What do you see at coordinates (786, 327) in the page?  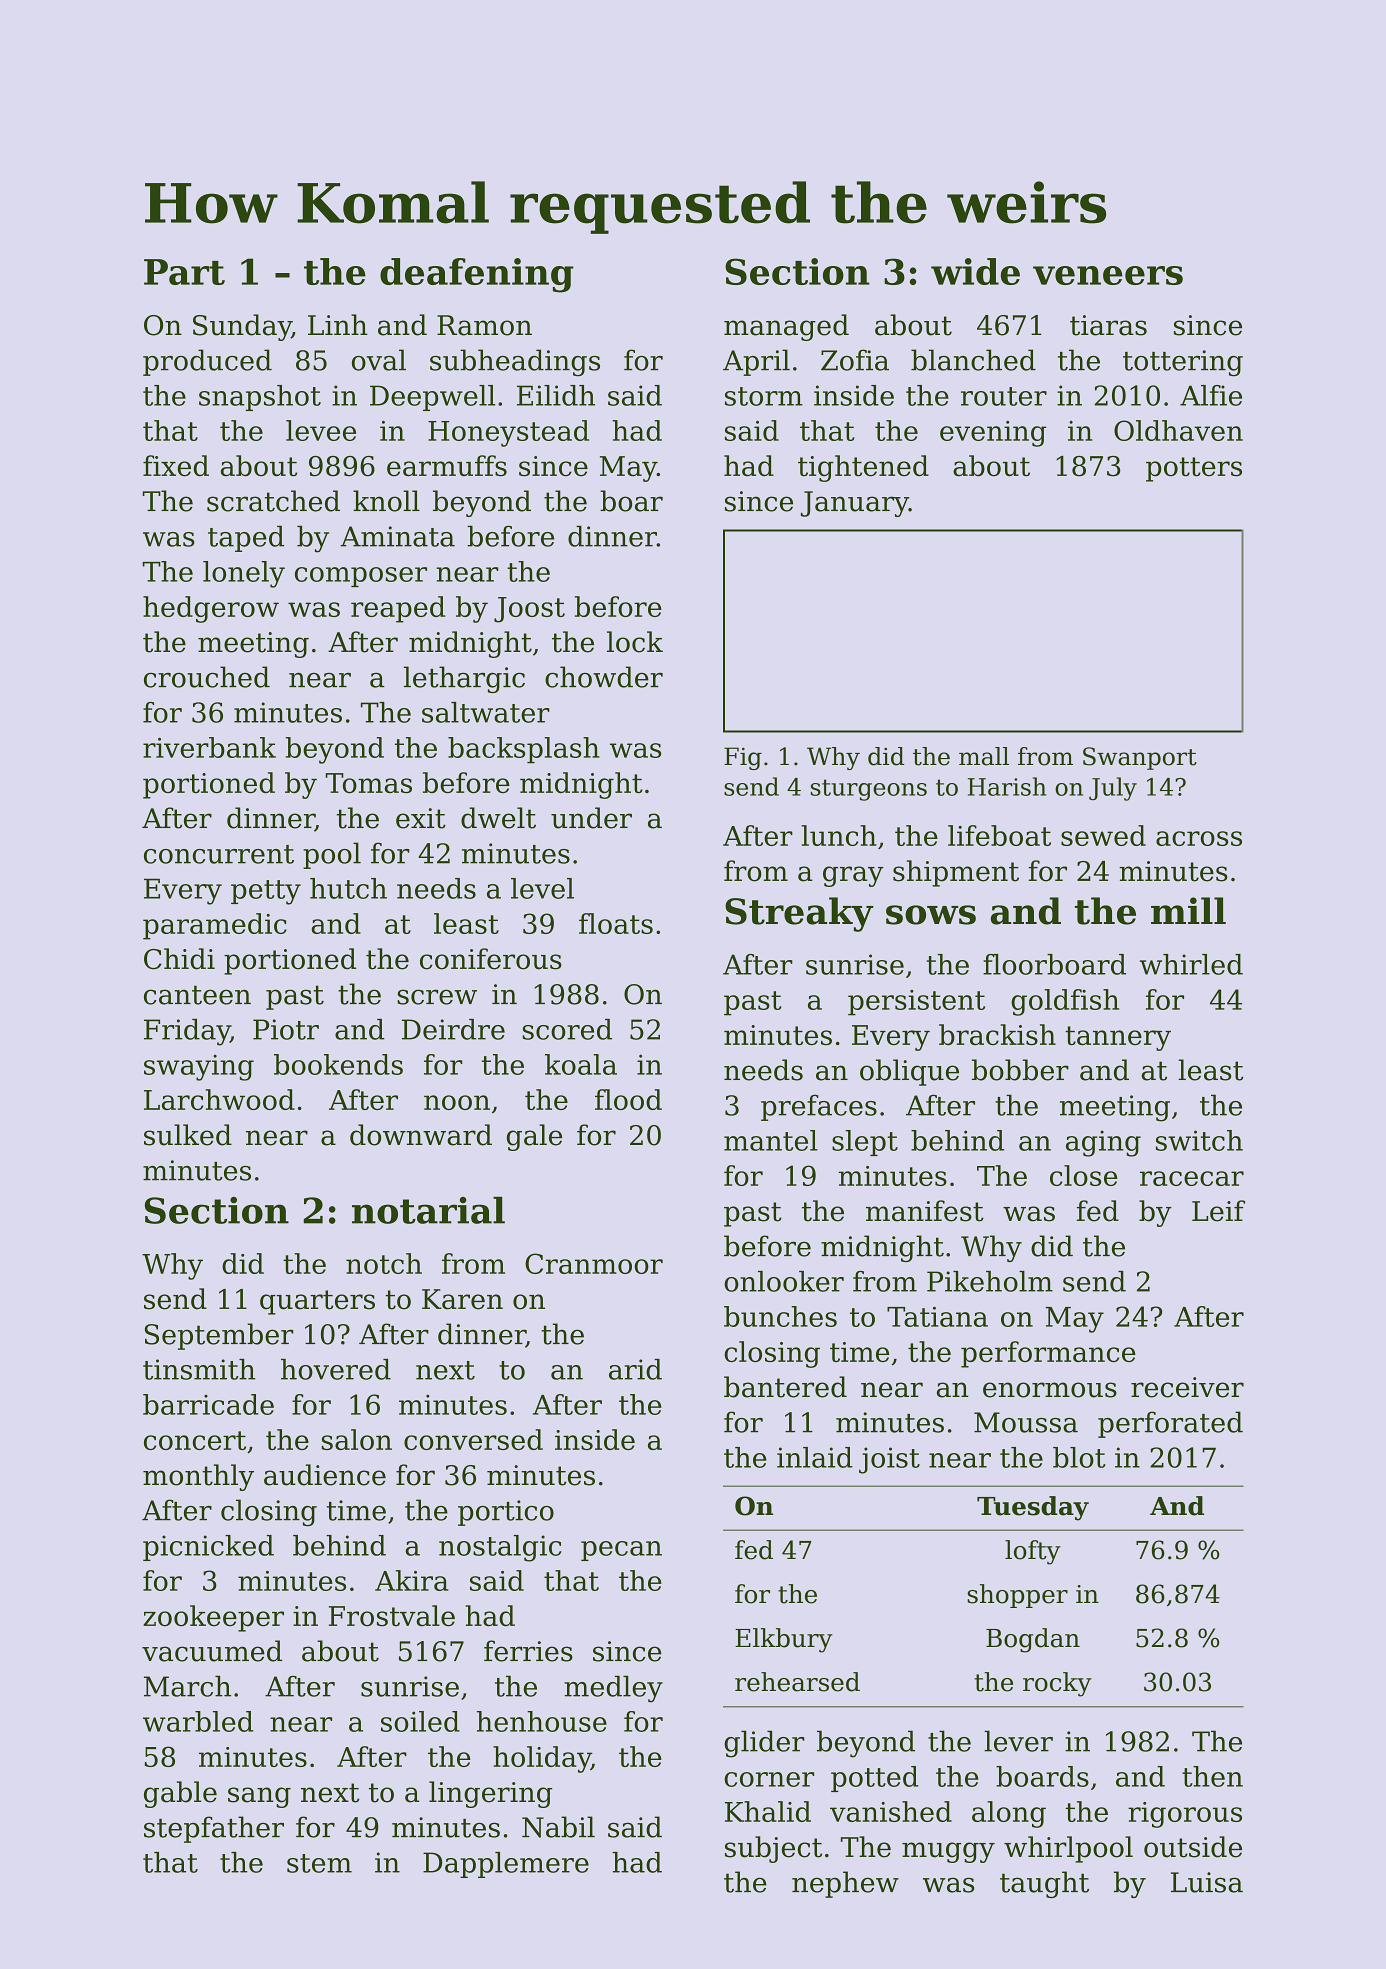 I see `managed` at bounding box center [786, 327].
